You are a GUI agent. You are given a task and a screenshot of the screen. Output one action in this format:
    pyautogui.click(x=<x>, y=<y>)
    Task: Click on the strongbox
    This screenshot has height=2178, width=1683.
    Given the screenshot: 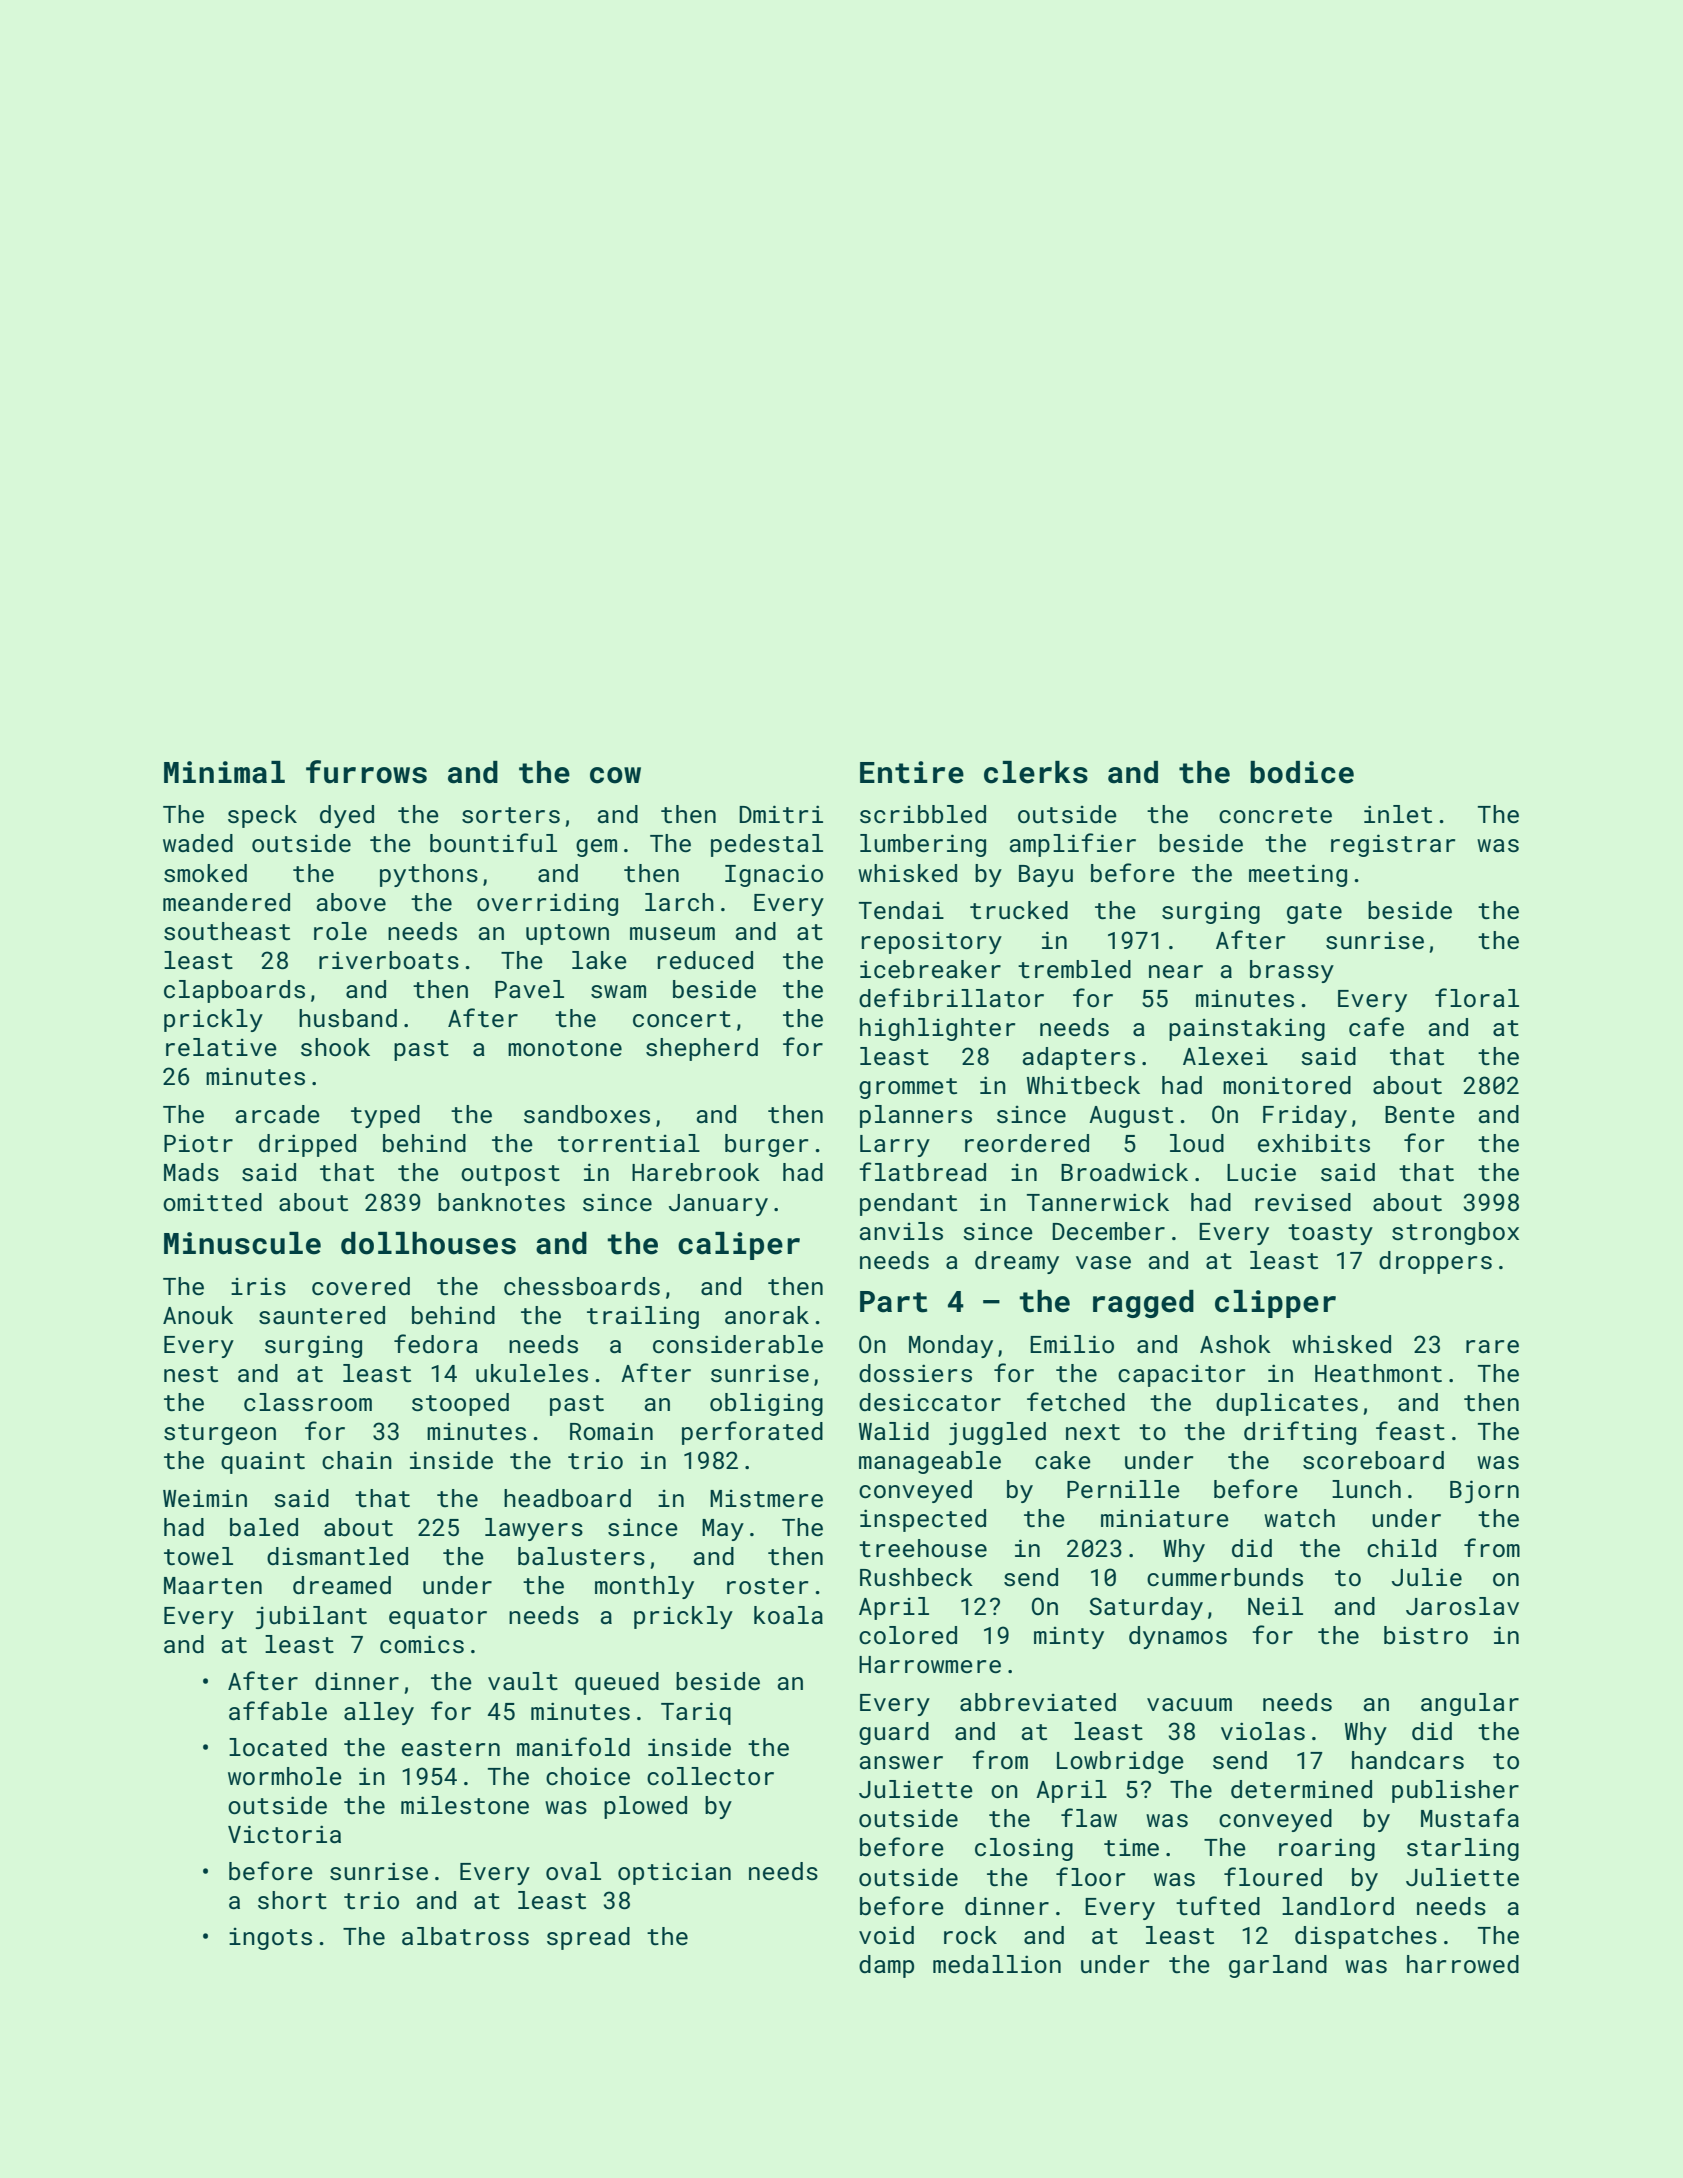 What is the action you would take?
    pyautogui.click(x=1455, y=1233)
